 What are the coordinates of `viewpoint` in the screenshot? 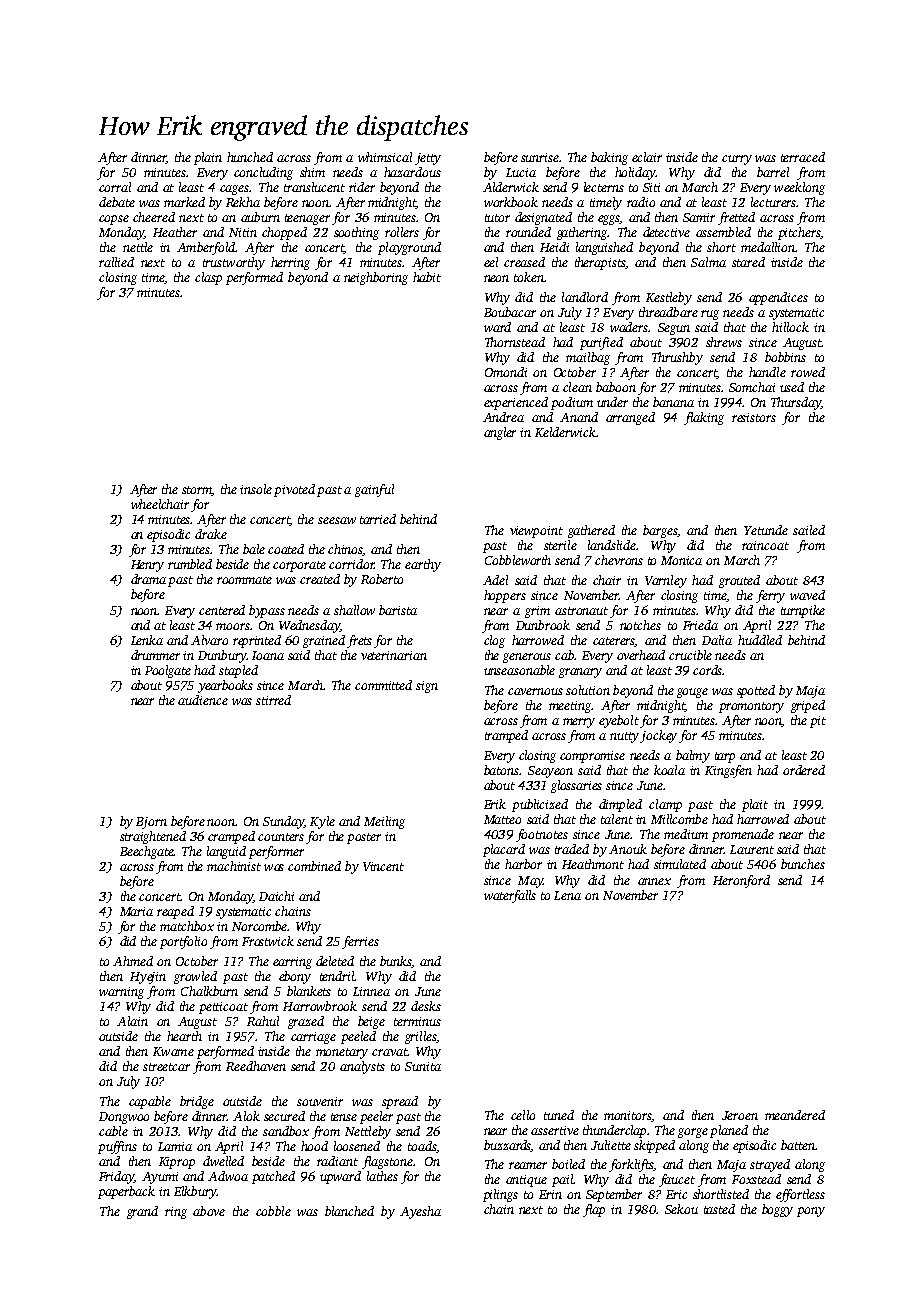 It's located at (536, 532).
